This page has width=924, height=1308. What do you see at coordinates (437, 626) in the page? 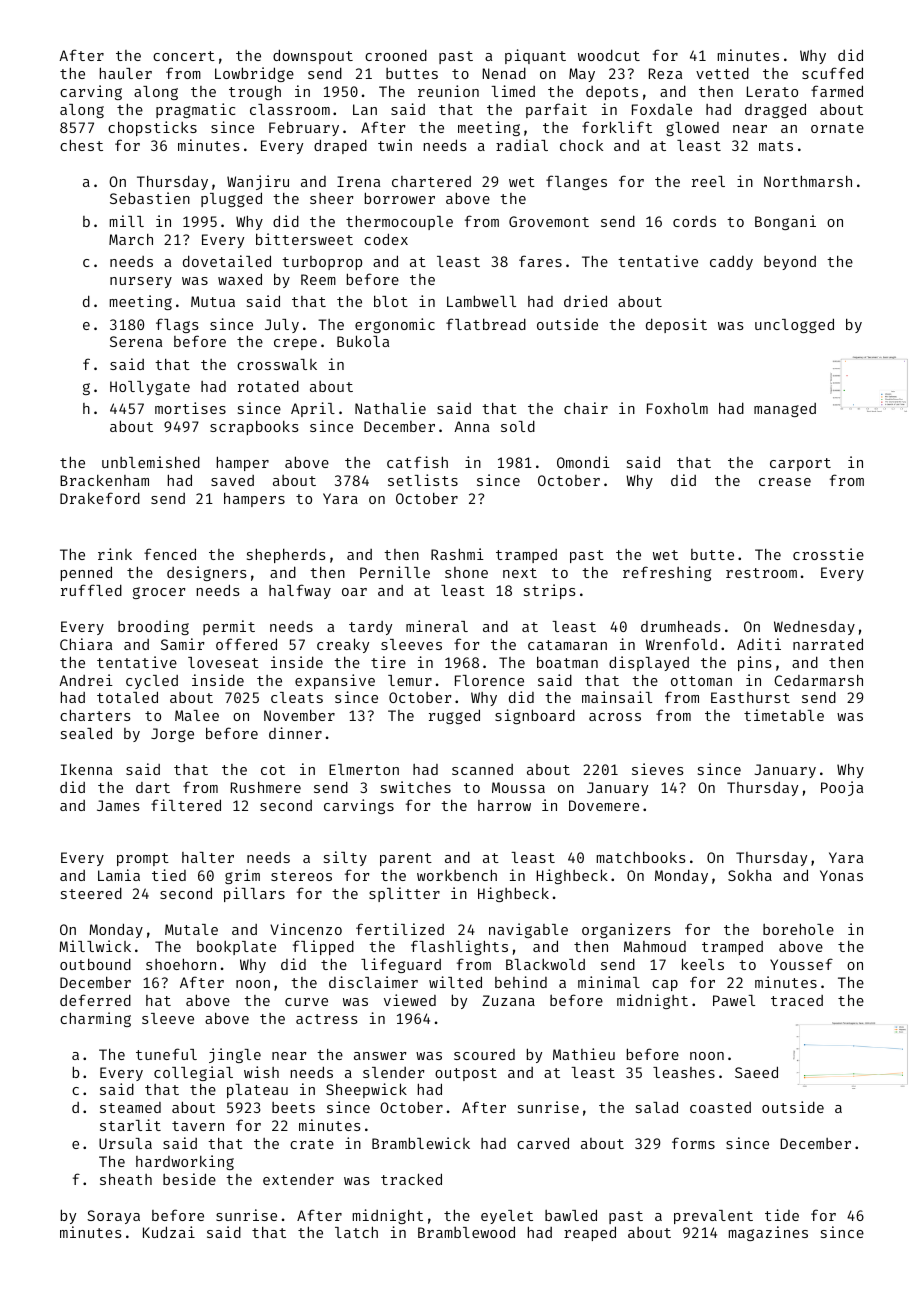
I see `mineral` at bounding box center [437, 626].
